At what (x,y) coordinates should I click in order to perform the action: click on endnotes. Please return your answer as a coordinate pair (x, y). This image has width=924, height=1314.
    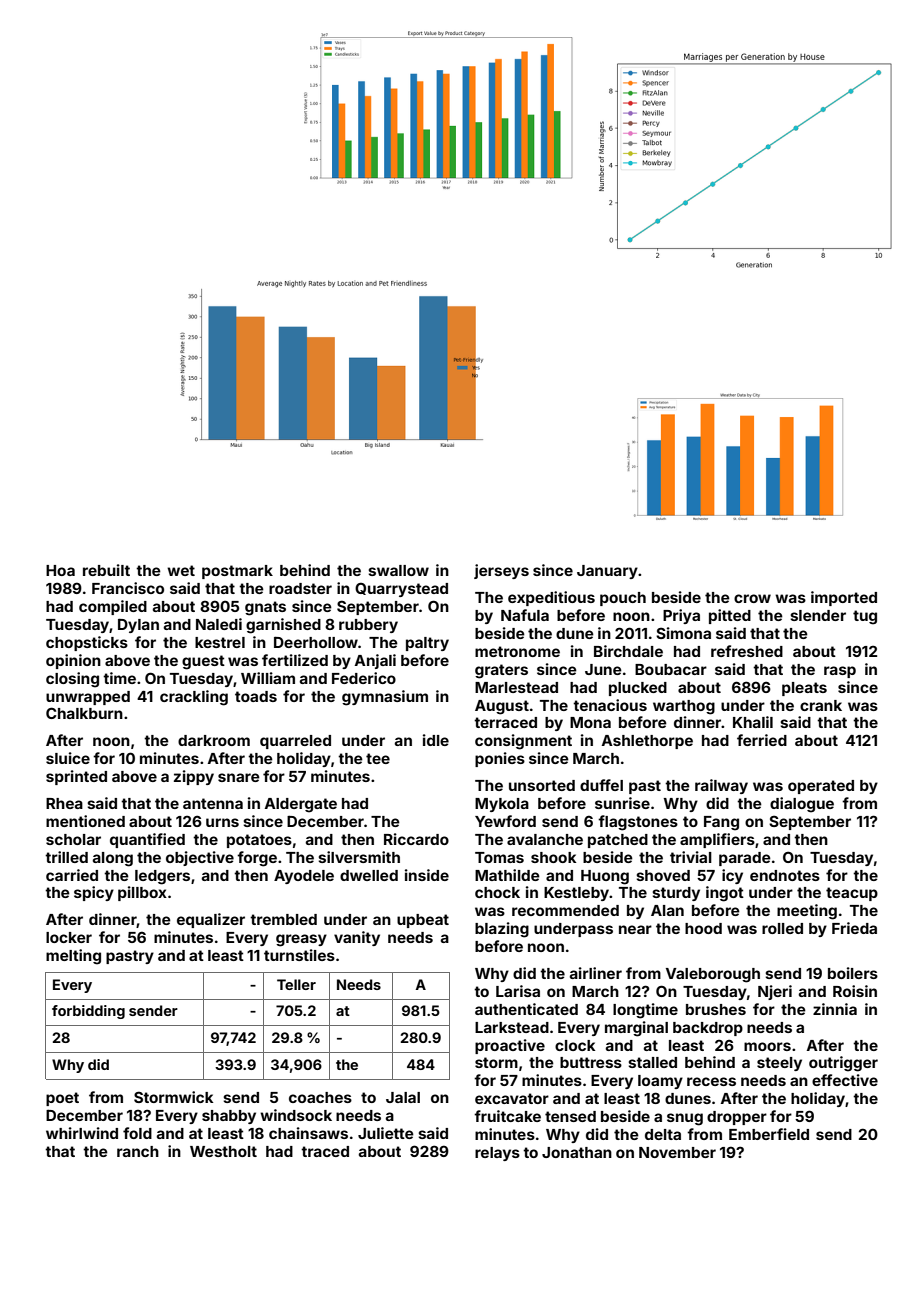
    Looking at the image, I should click on (785, 875).
